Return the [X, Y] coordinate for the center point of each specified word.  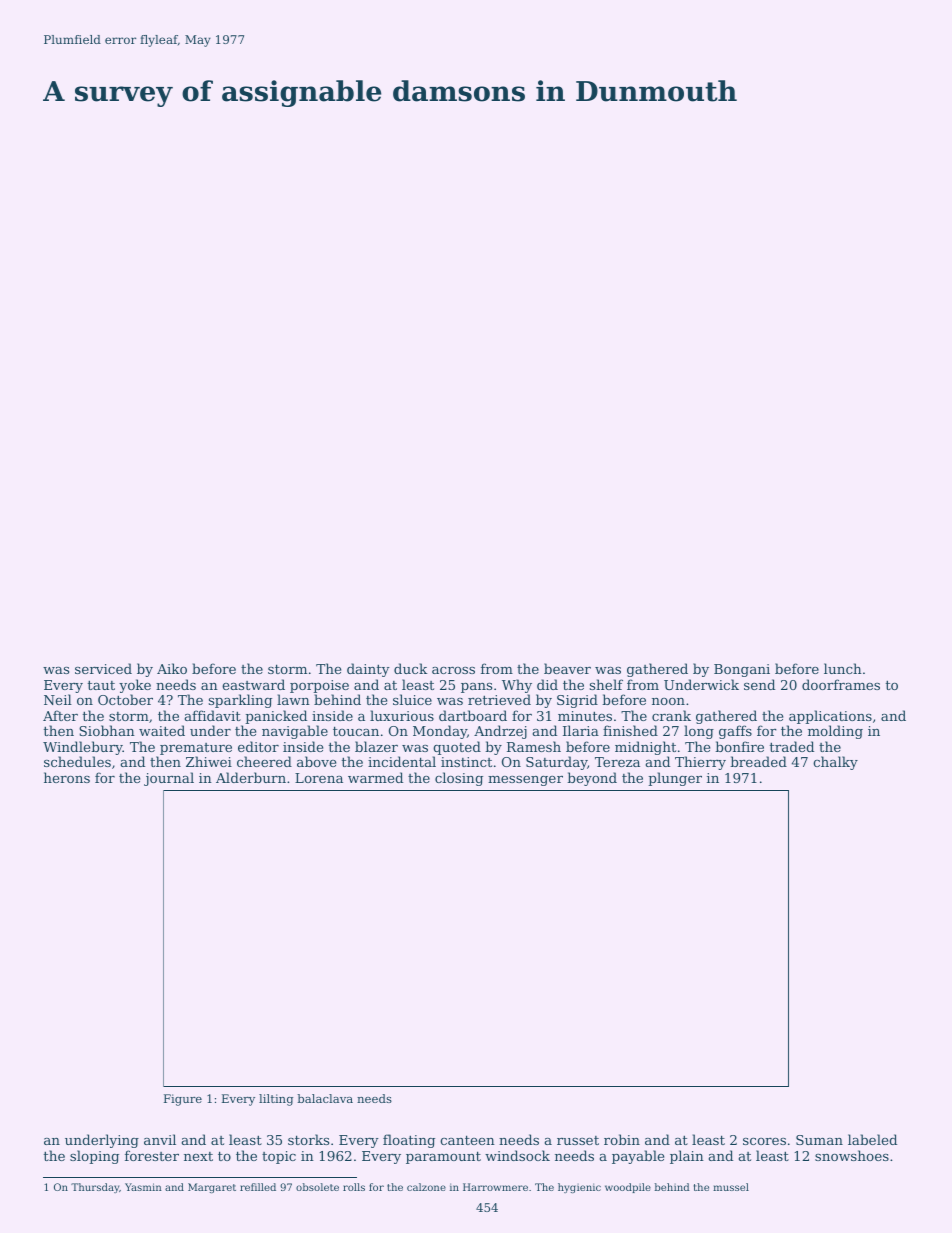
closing [459, 779]
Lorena [319, 778]
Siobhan [107, 730]
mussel [731, 1187]
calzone [426, 1187]
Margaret [212, 1188]
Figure [183, 1100]
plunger [675, 779]
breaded [758, 761]
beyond [592, 779]
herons [67, 777]
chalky [835, 763]
